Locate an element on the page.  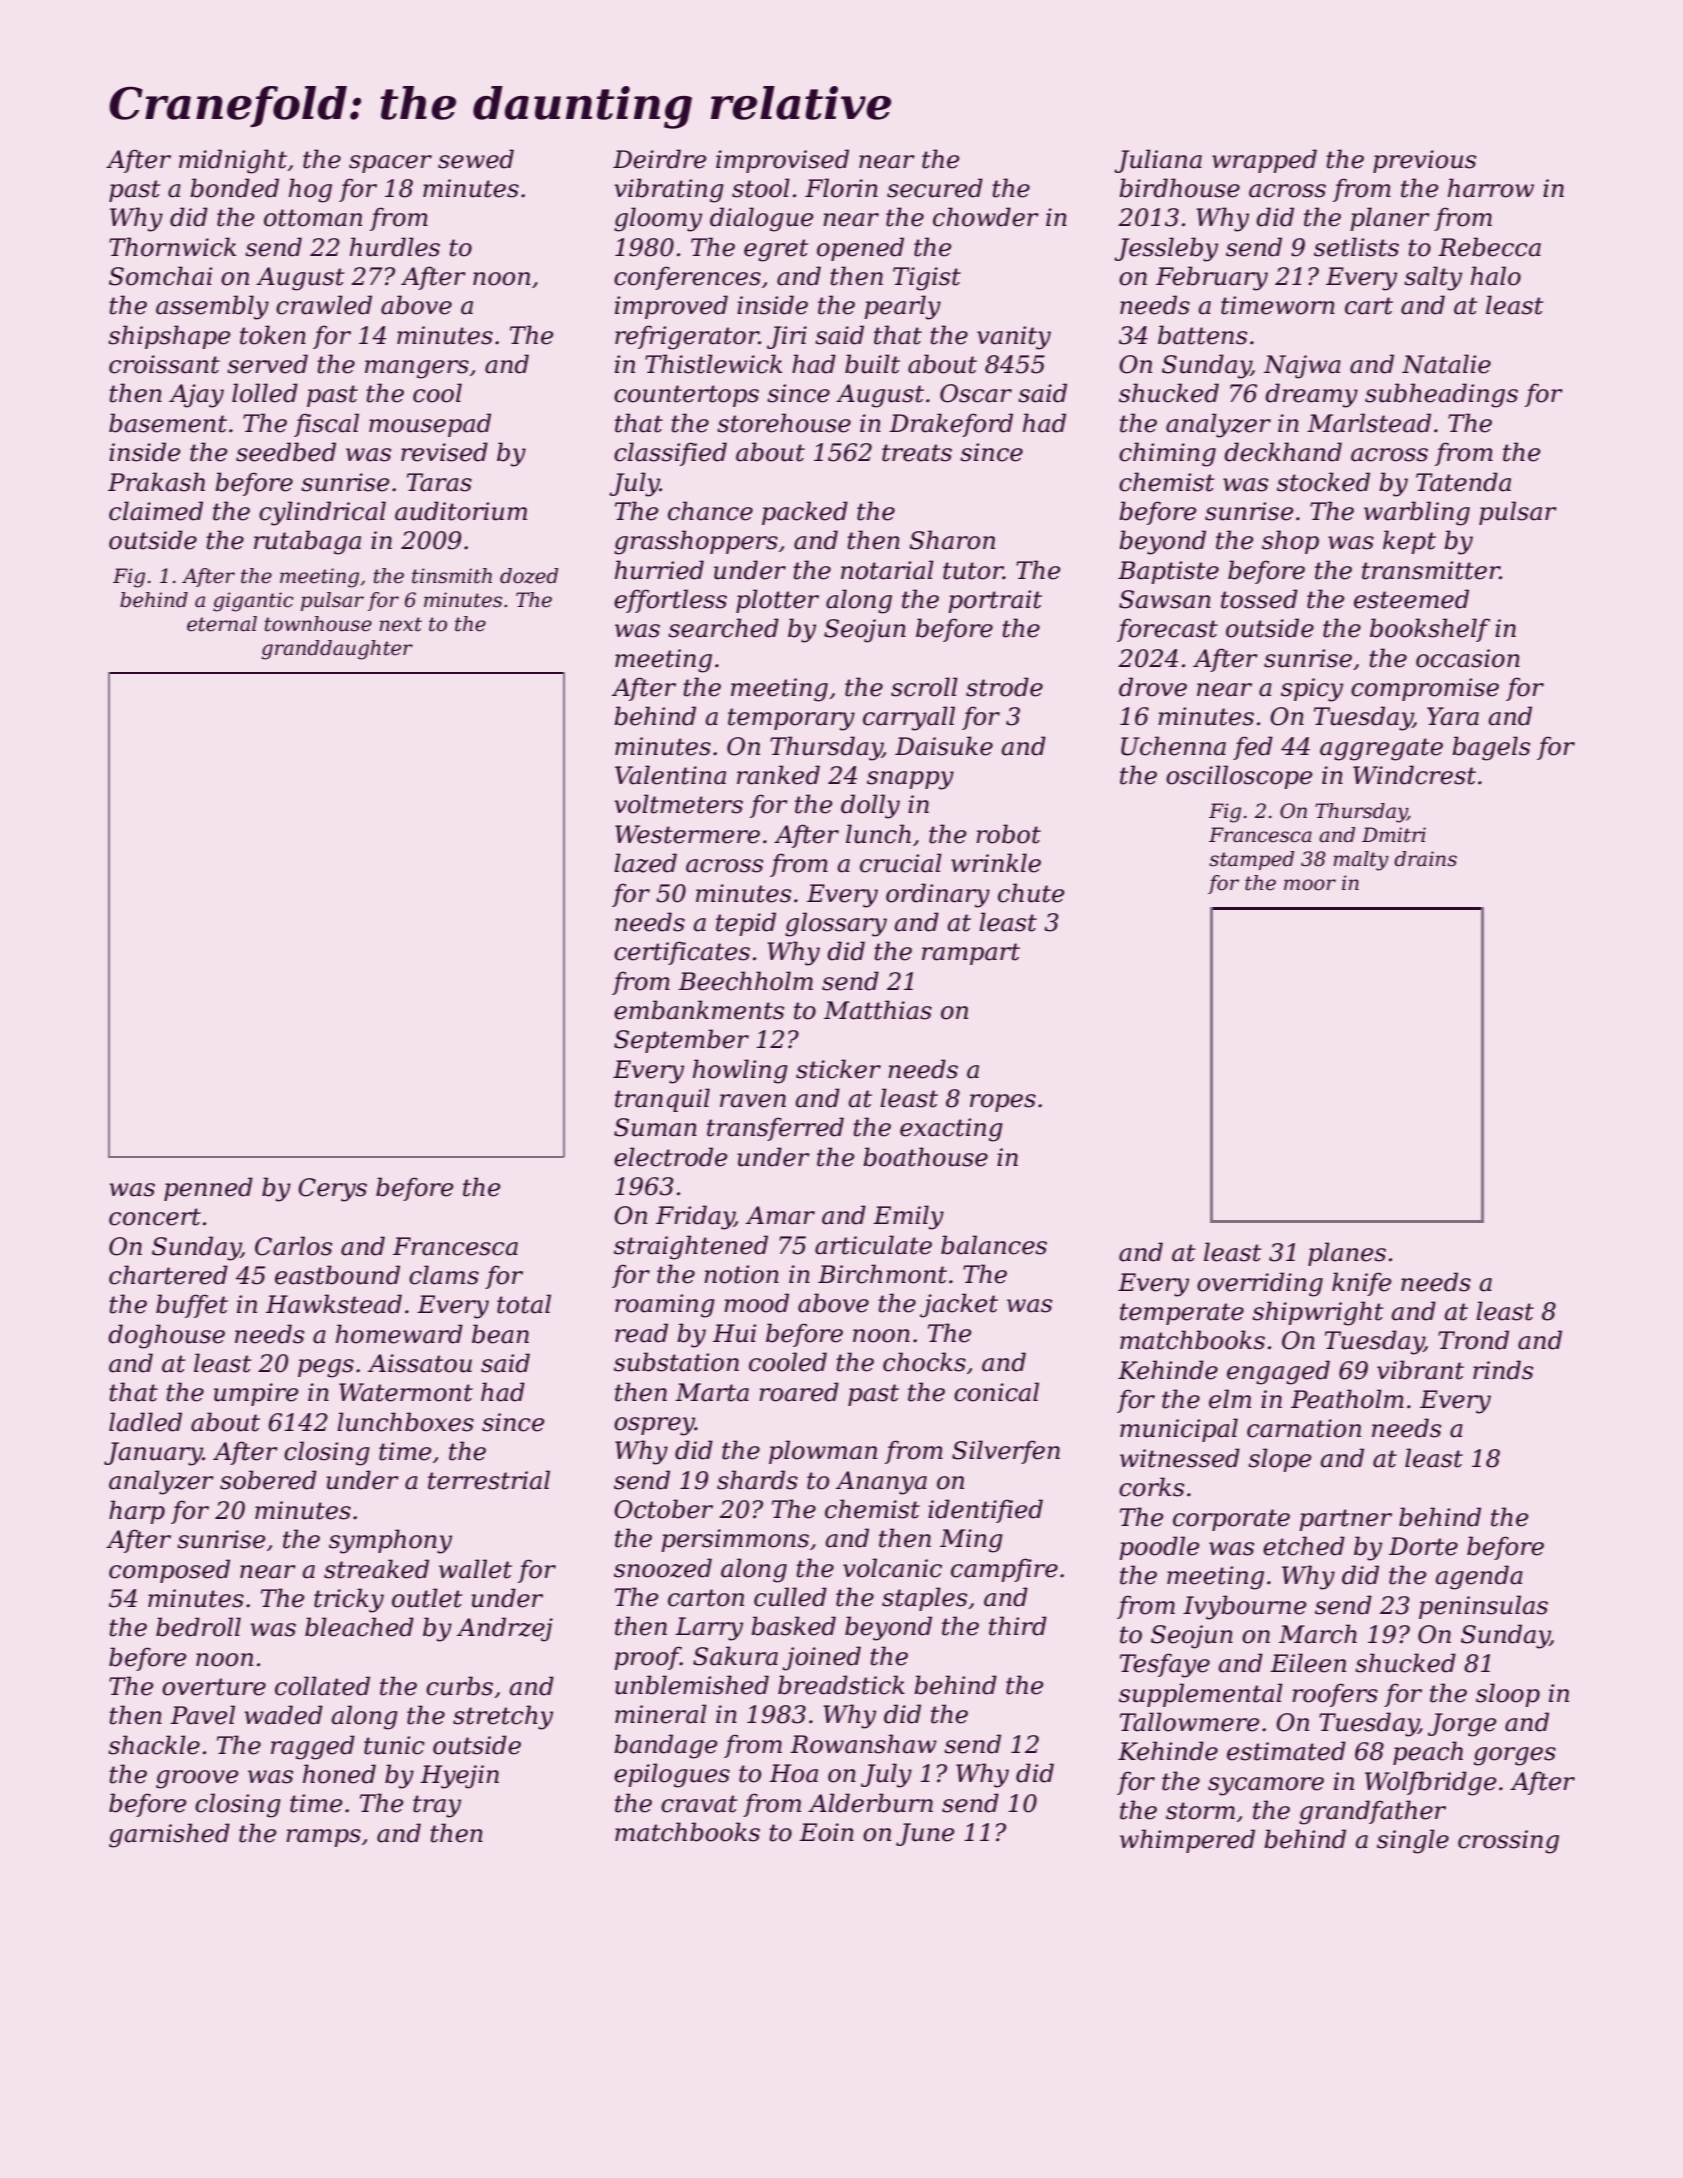
knife is located at coordinates (1361, 1284).
